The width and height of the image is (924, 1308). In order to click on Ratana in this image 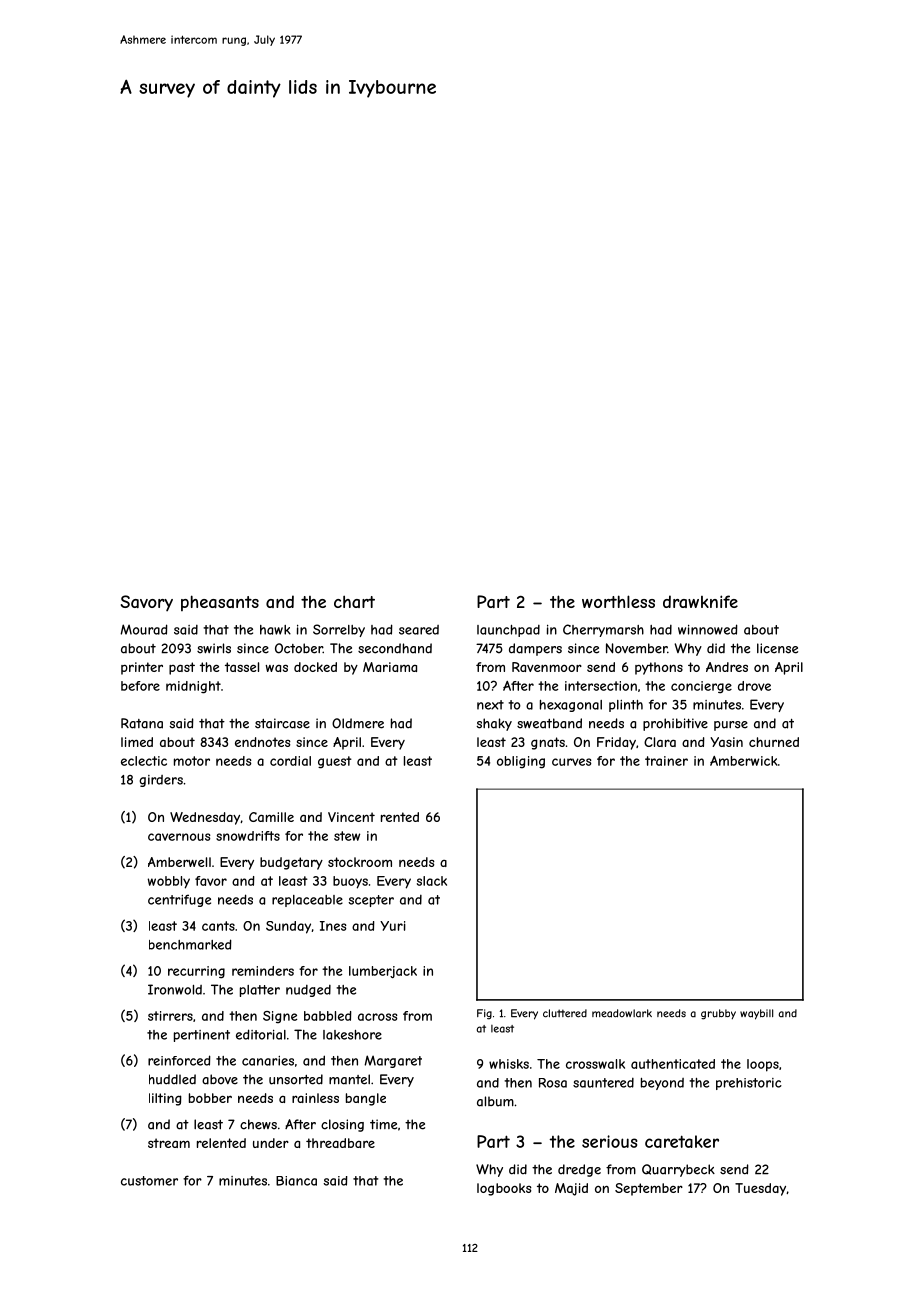, I will do `click(142, 723)`.
